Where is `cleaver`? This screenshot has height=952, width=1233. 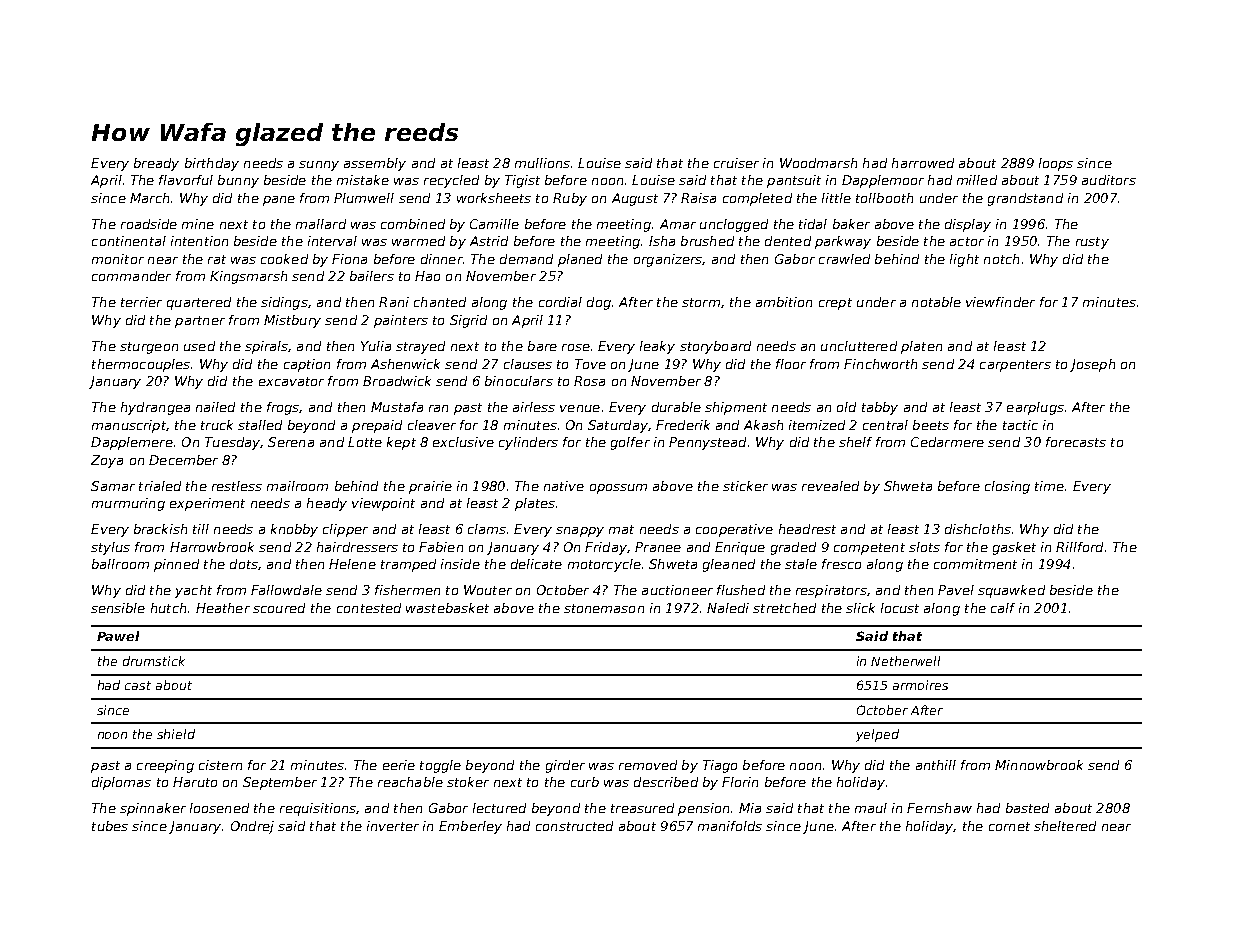 cleaver is located at coordinates (432, 425).
